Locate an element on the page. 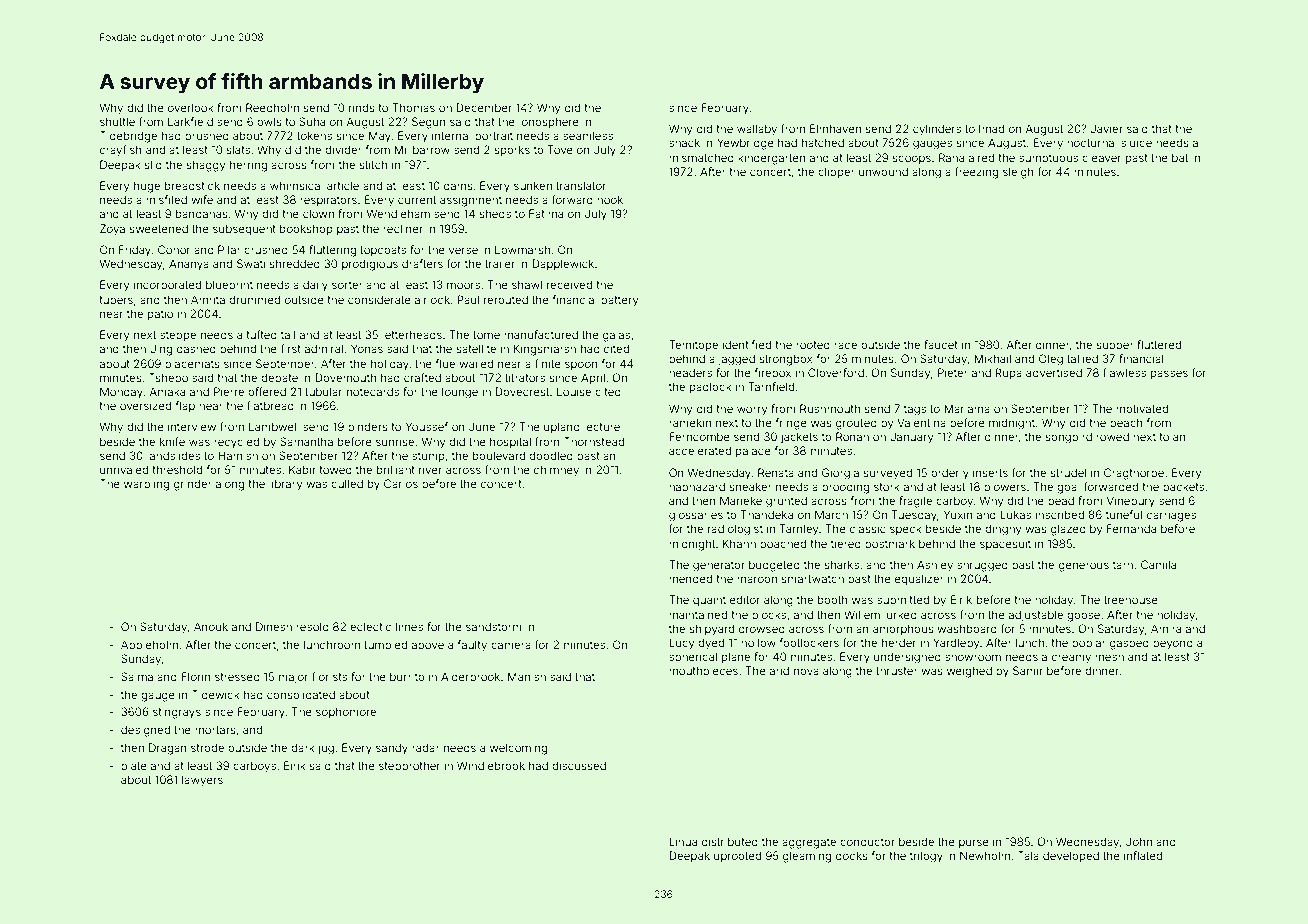 This image has width=1308, height=924. nook is located at coordinates (610, 199).
